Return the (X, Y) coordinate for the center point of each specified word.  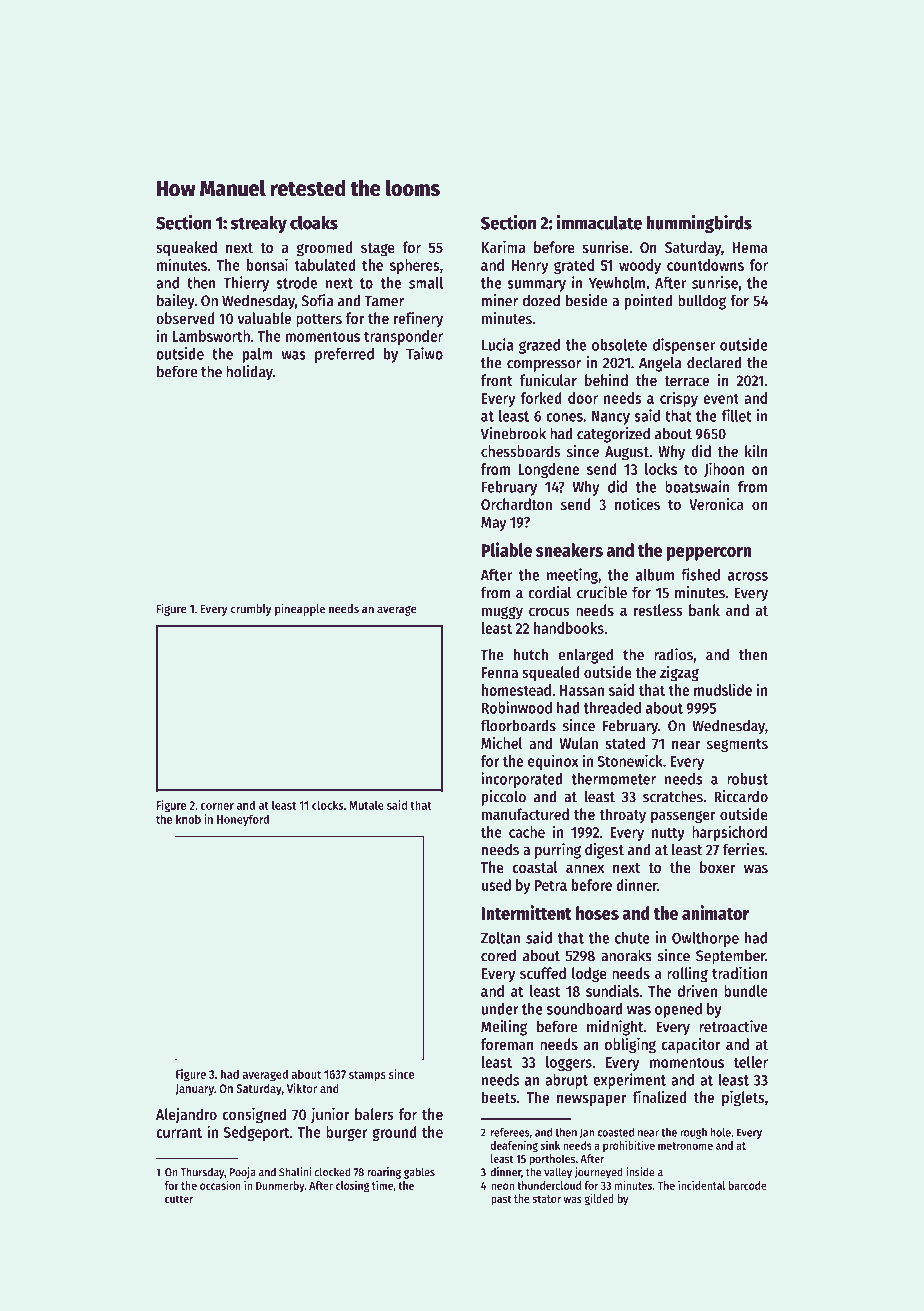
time (382, 1185)
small (426, 283)
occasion (220, 1185)
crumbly (251, 610)
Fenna (500, 672)
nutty (668, 834)
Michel (501, 743)
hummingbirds (699, 224)
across (748, 576)
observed (185, 318)
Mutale (366, 805)
